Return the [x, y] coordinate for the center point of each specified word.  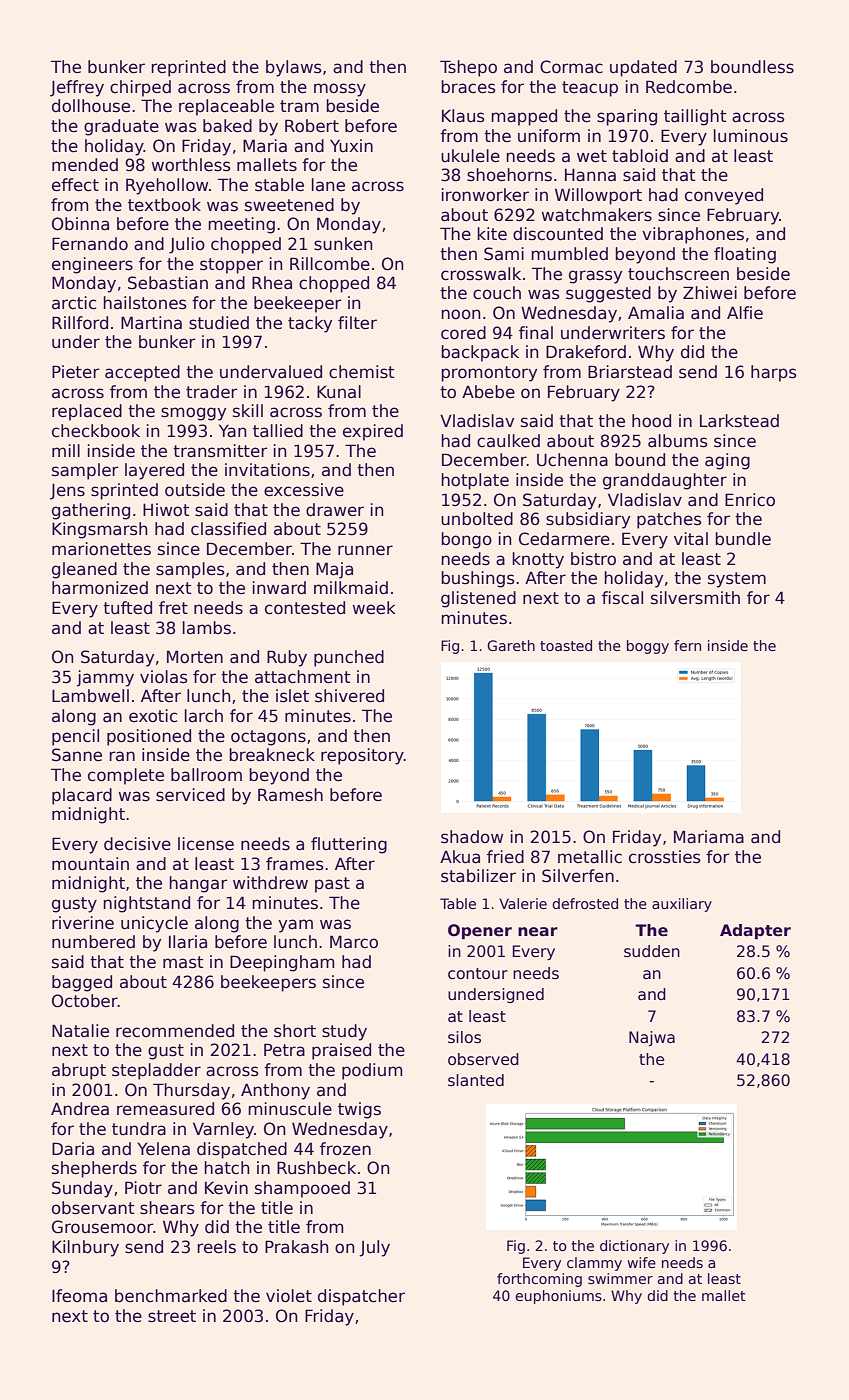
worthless [191, 165]
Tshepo [468, 68]
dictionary [634, 1247]
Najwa [652, 1038]
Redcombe [689, 87]
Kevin [226, 1188]
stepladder [156, 1071]
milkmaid [351, 588]
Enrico [750, 500]
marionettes [101, 549]
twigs [359, 1110]
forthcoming [539, 1280]
